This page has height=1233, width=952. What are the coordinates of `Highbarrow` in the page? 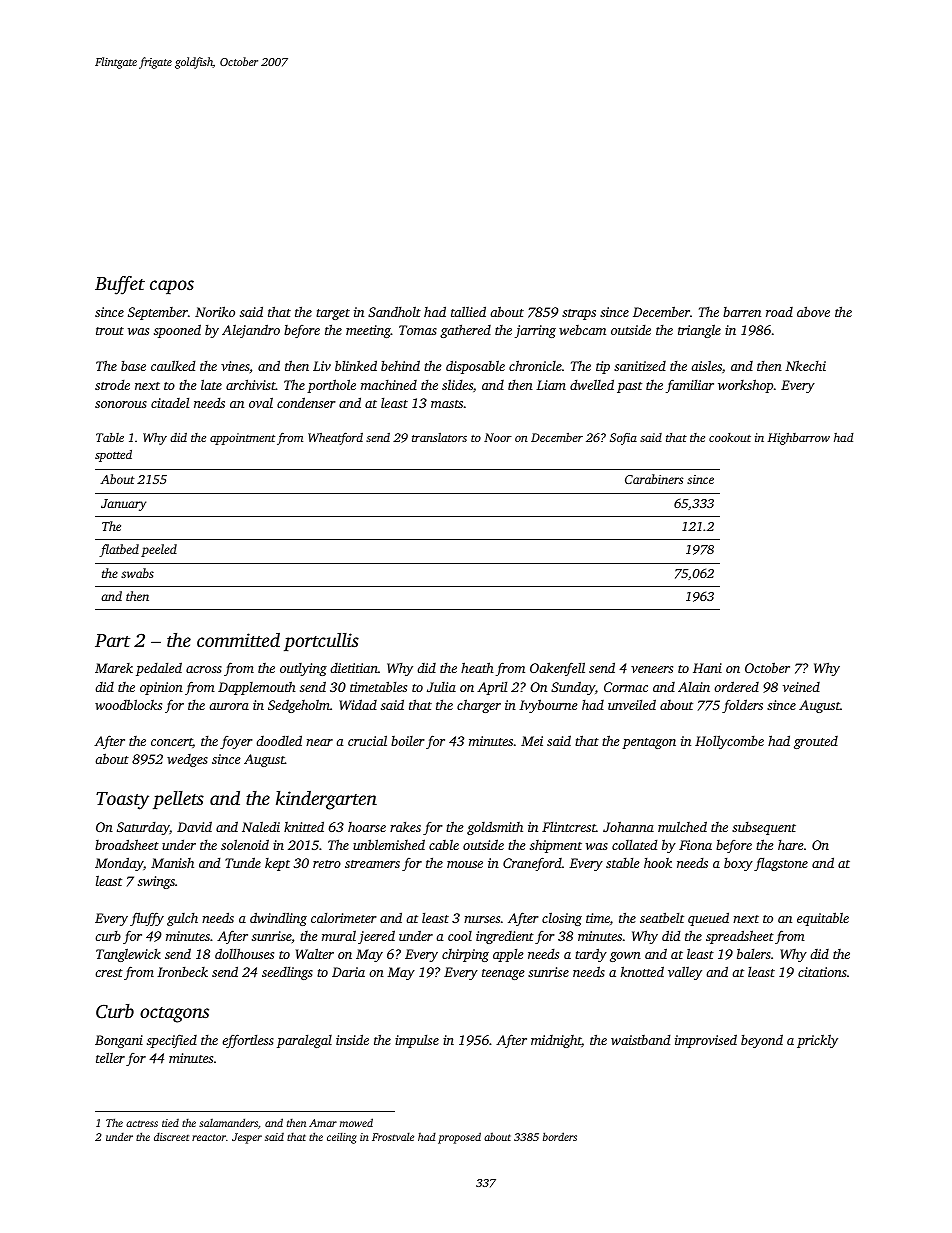 It's located at (799, 438).
